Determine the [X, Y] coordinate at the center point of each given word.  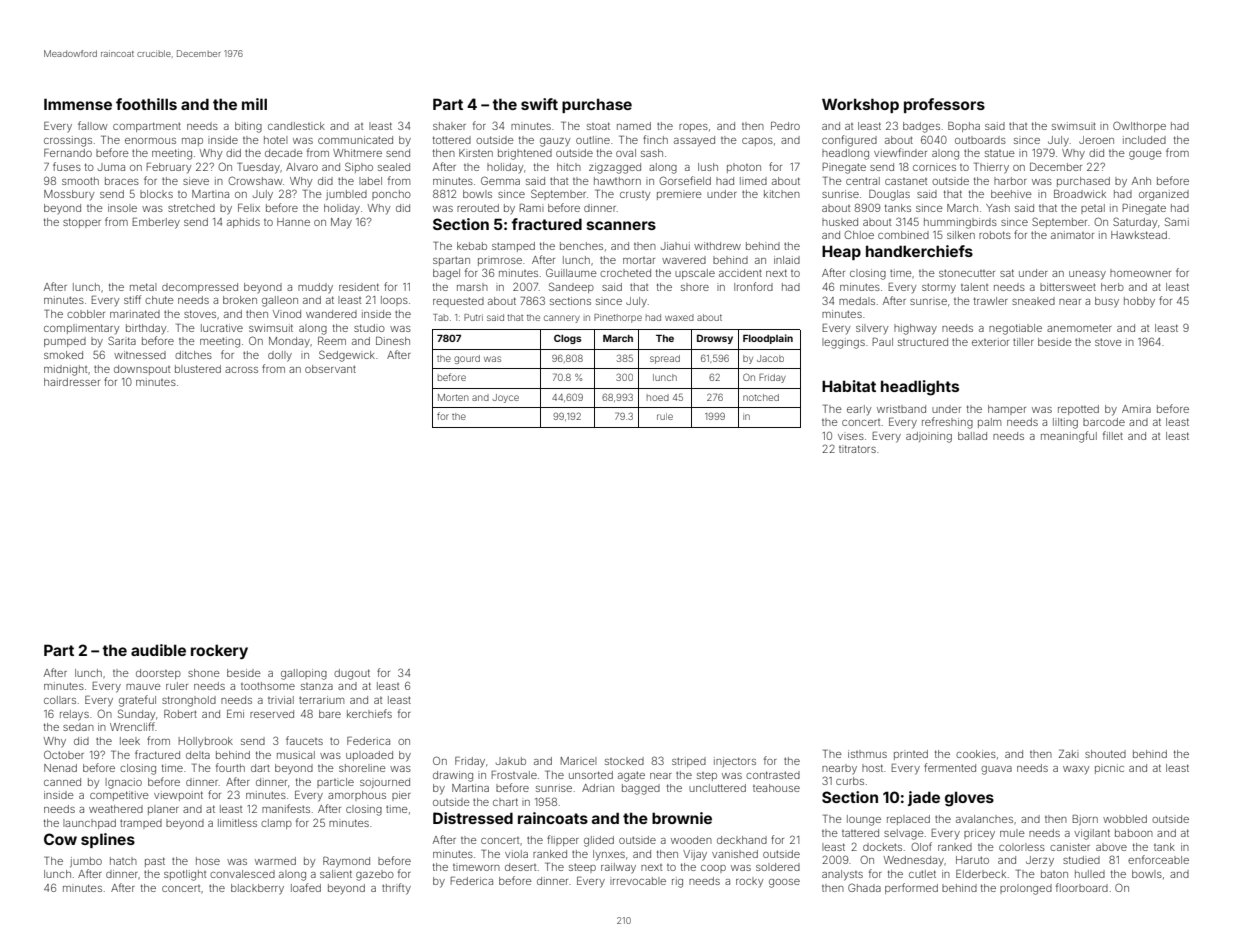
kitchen [782, 194]
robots [995, 235]
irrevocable [638, 881]
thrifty [396, 889]
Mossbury [69, 195]
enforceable [1158, 859]
